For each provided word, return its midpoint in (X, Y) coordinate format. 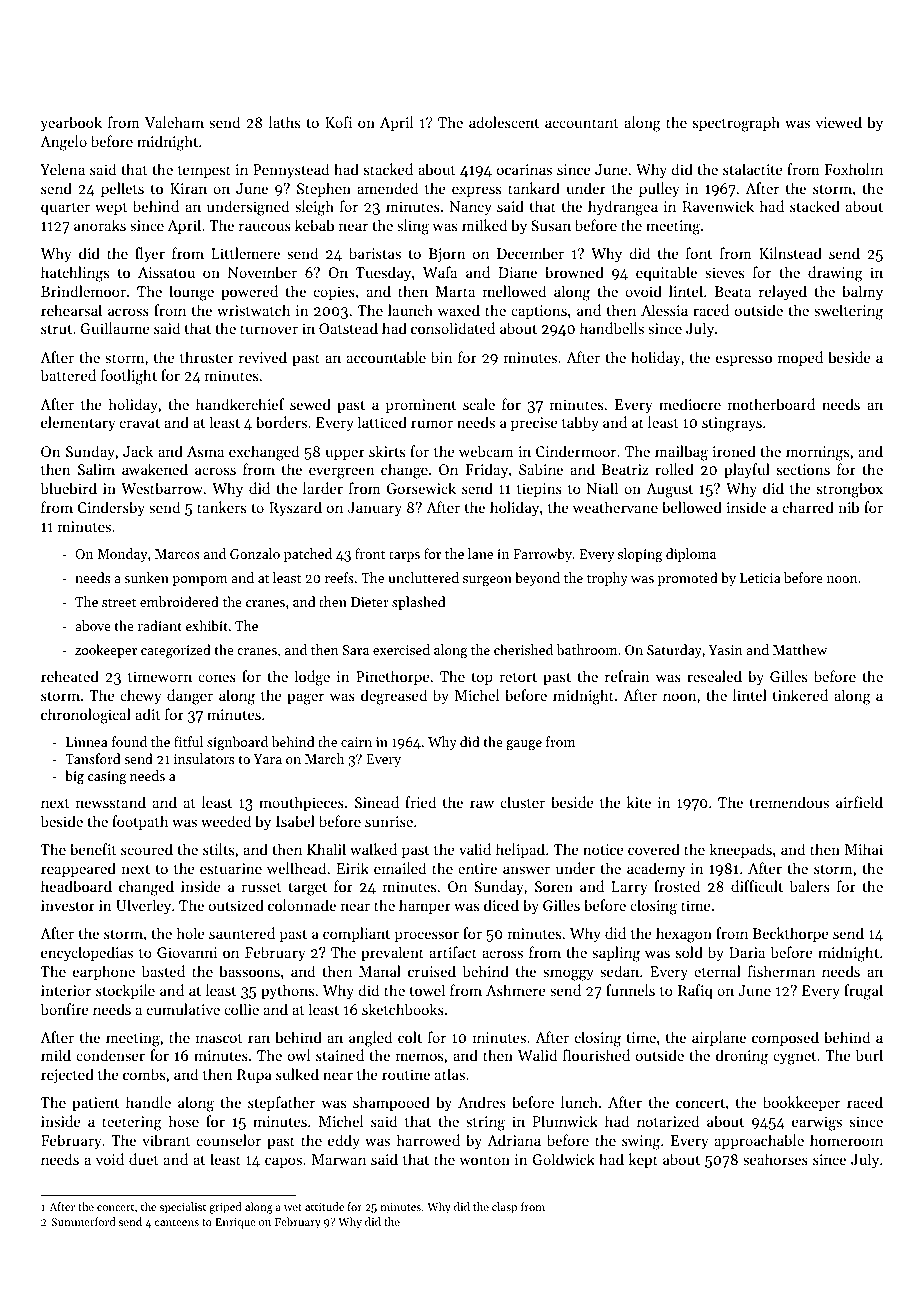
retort (518, 677)
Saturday (674, 651)
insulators (204, 758)
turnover (269, 329)
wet (293, 1207)
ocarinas (524, 169)
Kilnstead (790, 253)
